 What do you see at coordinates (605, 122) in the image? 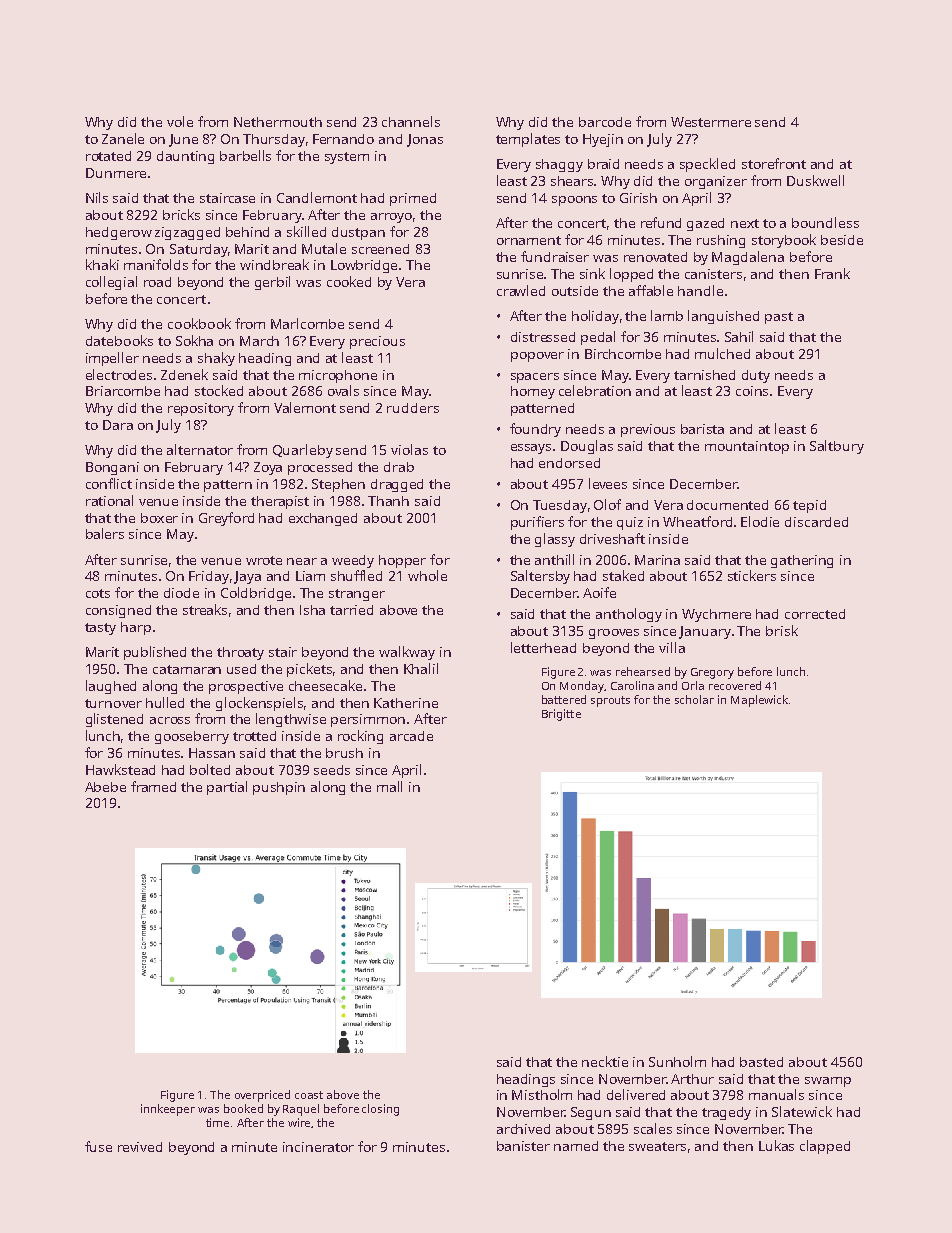
I see `barcode` at bounding box center [605, 122].
